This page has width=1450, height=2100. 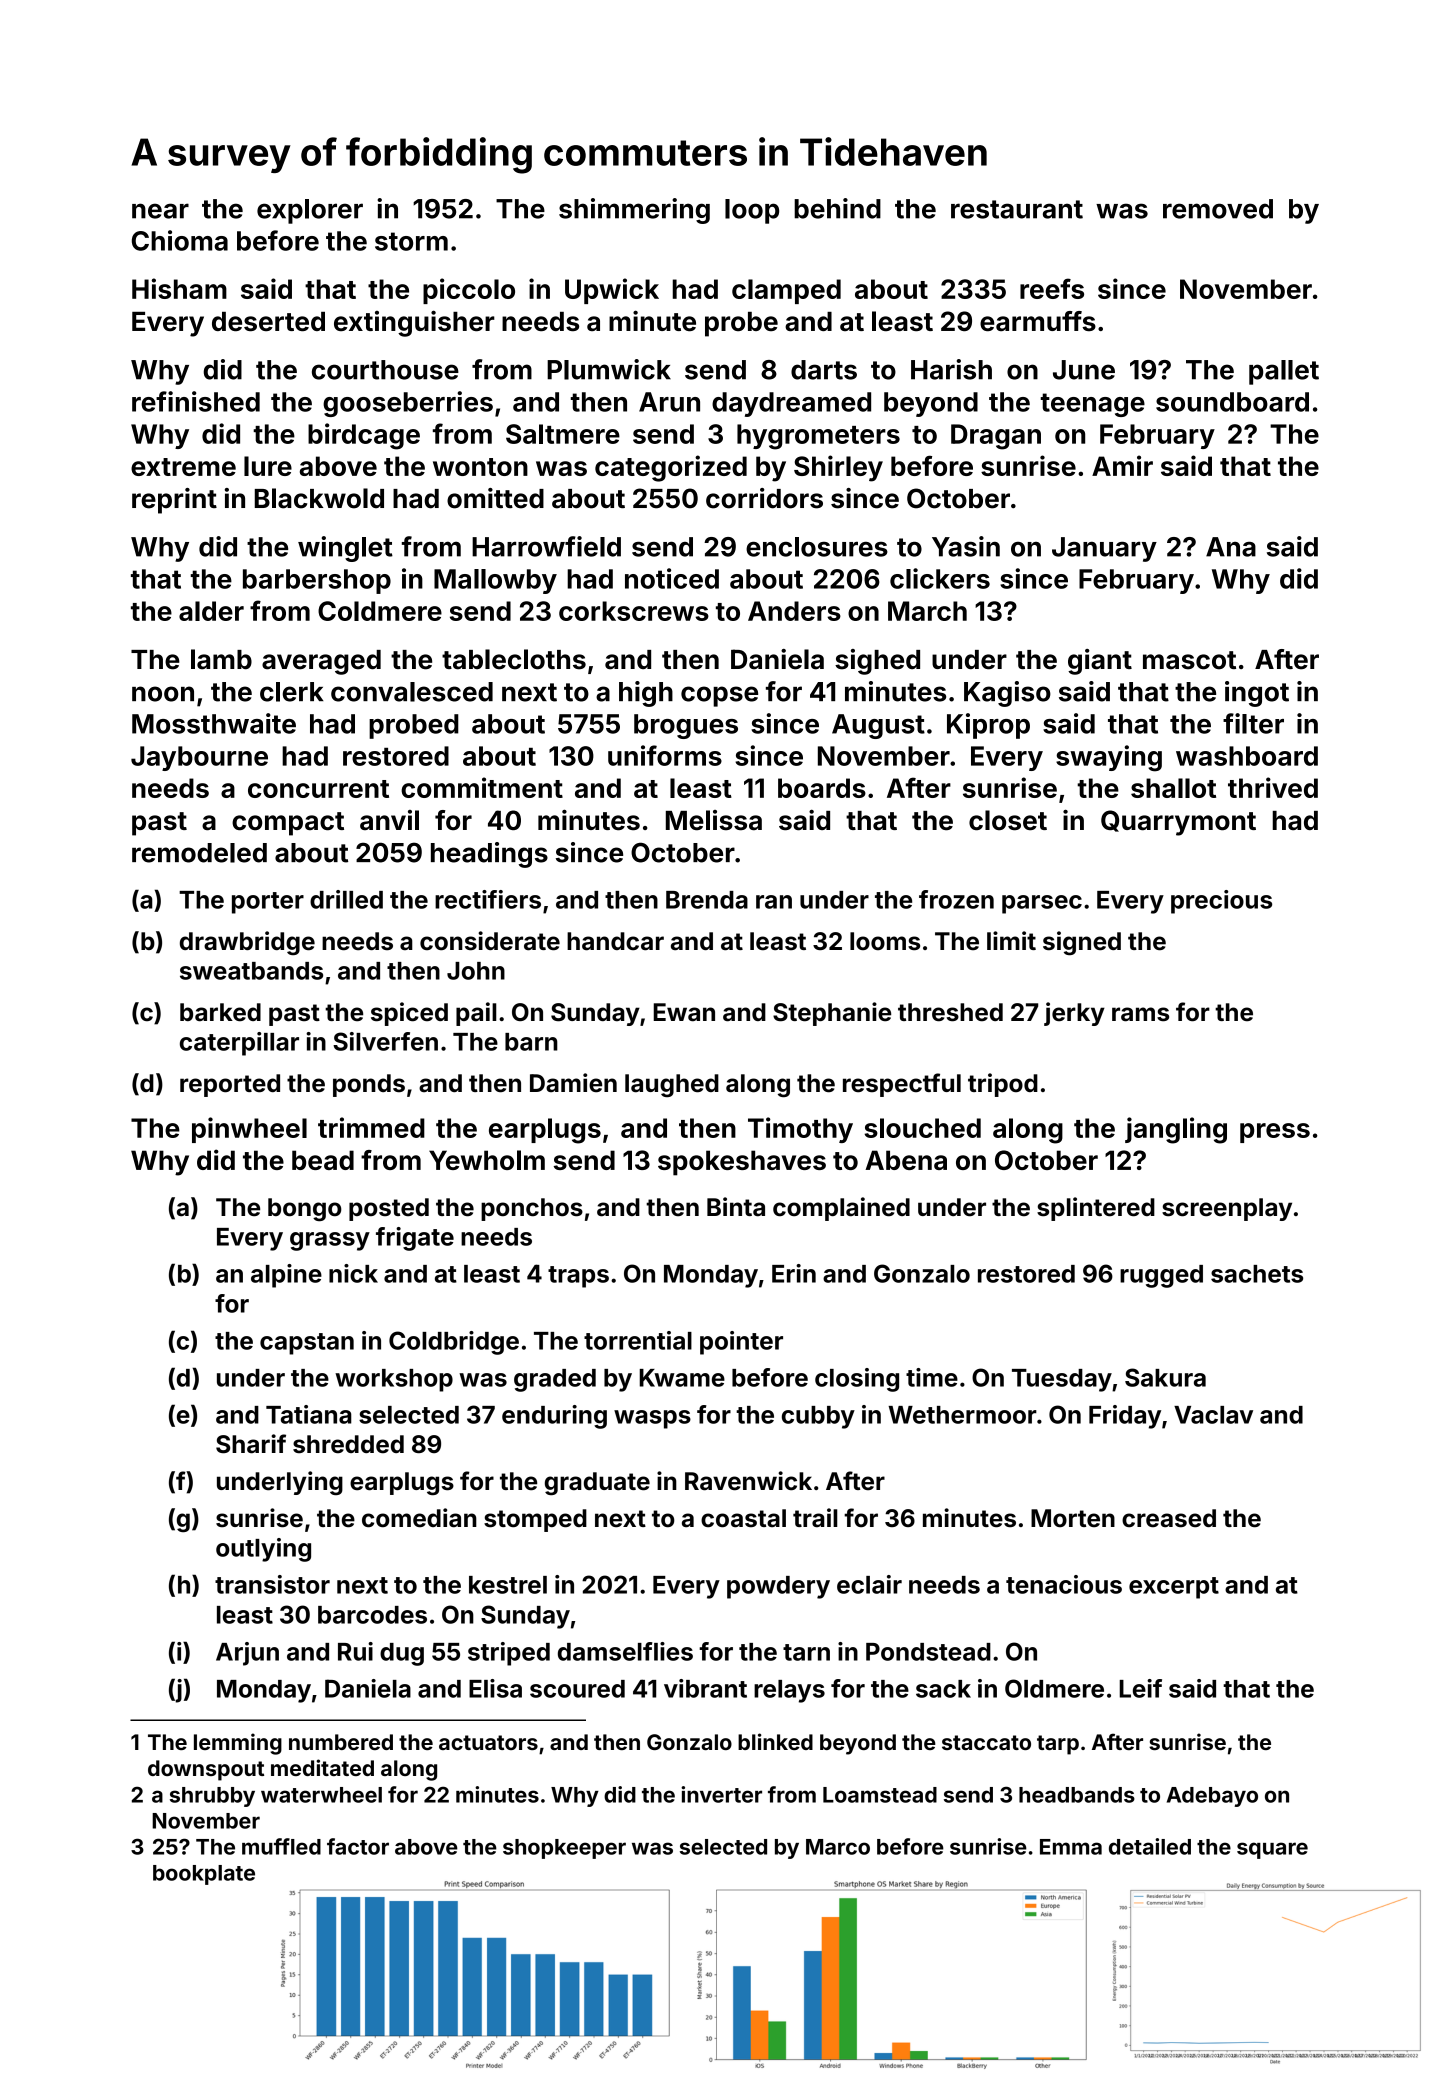 What do you see at coordinates (1140, 1014) in the page?
I see `rams` at bounding box center [1140, 1014].
